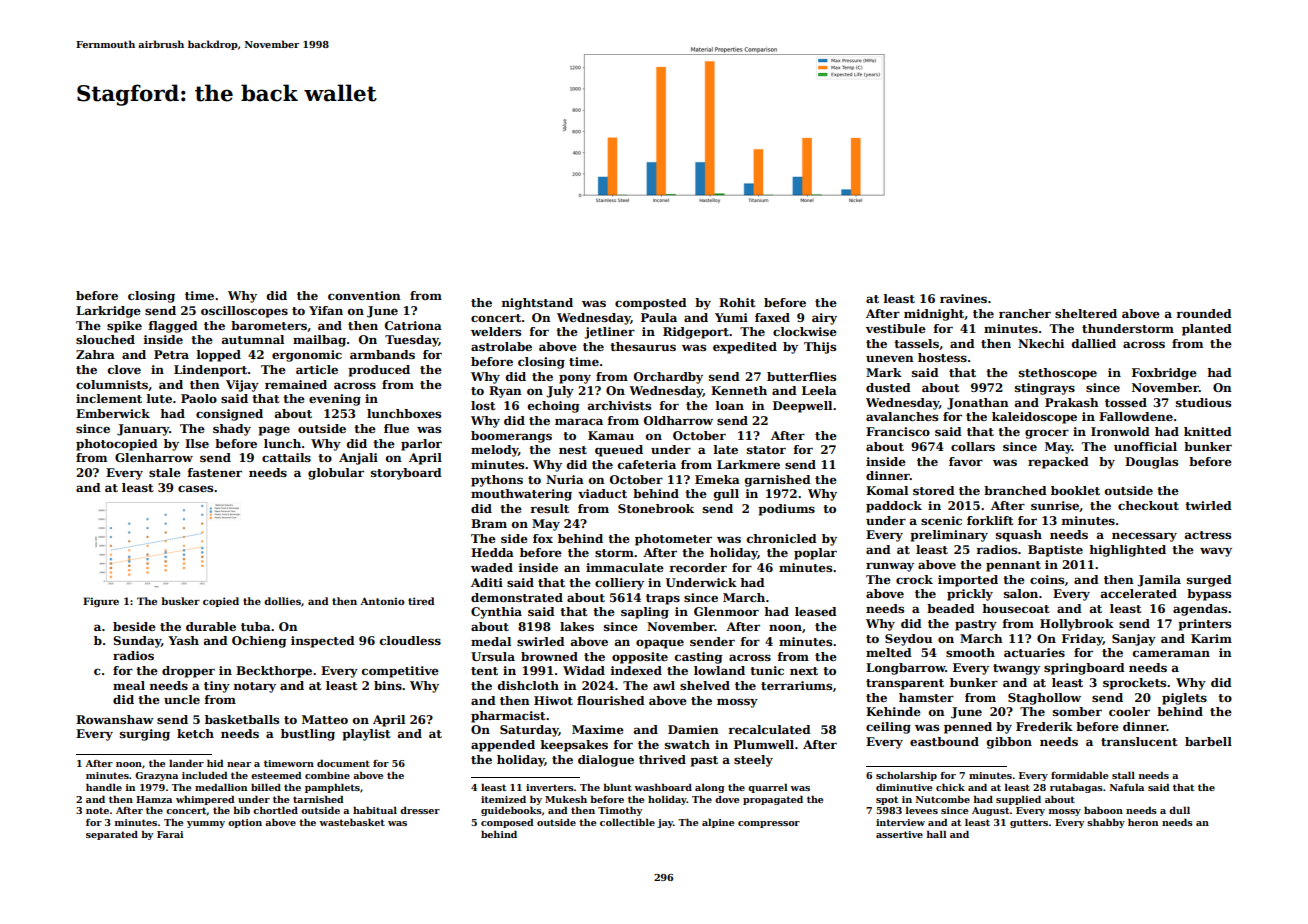 The width and height of the page is (1308, 924). What do you see at coordinates (109, 398) in the page?
I see `inclement` at bounding box center [109, 398].
